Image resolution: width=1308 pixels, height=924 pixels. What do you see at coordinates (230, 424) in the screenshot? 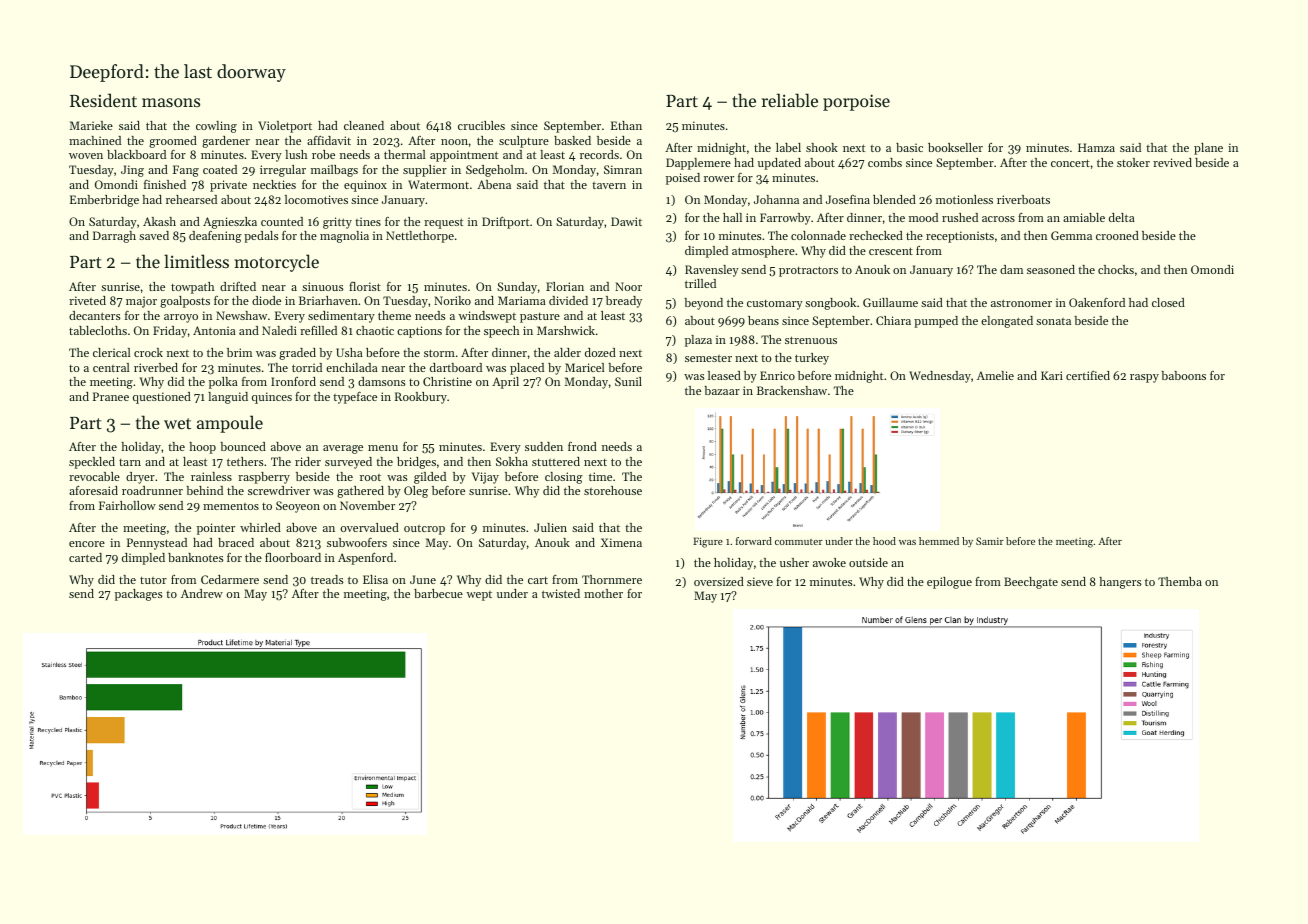
I see `ampoule` at bounding box center [230, 424].
